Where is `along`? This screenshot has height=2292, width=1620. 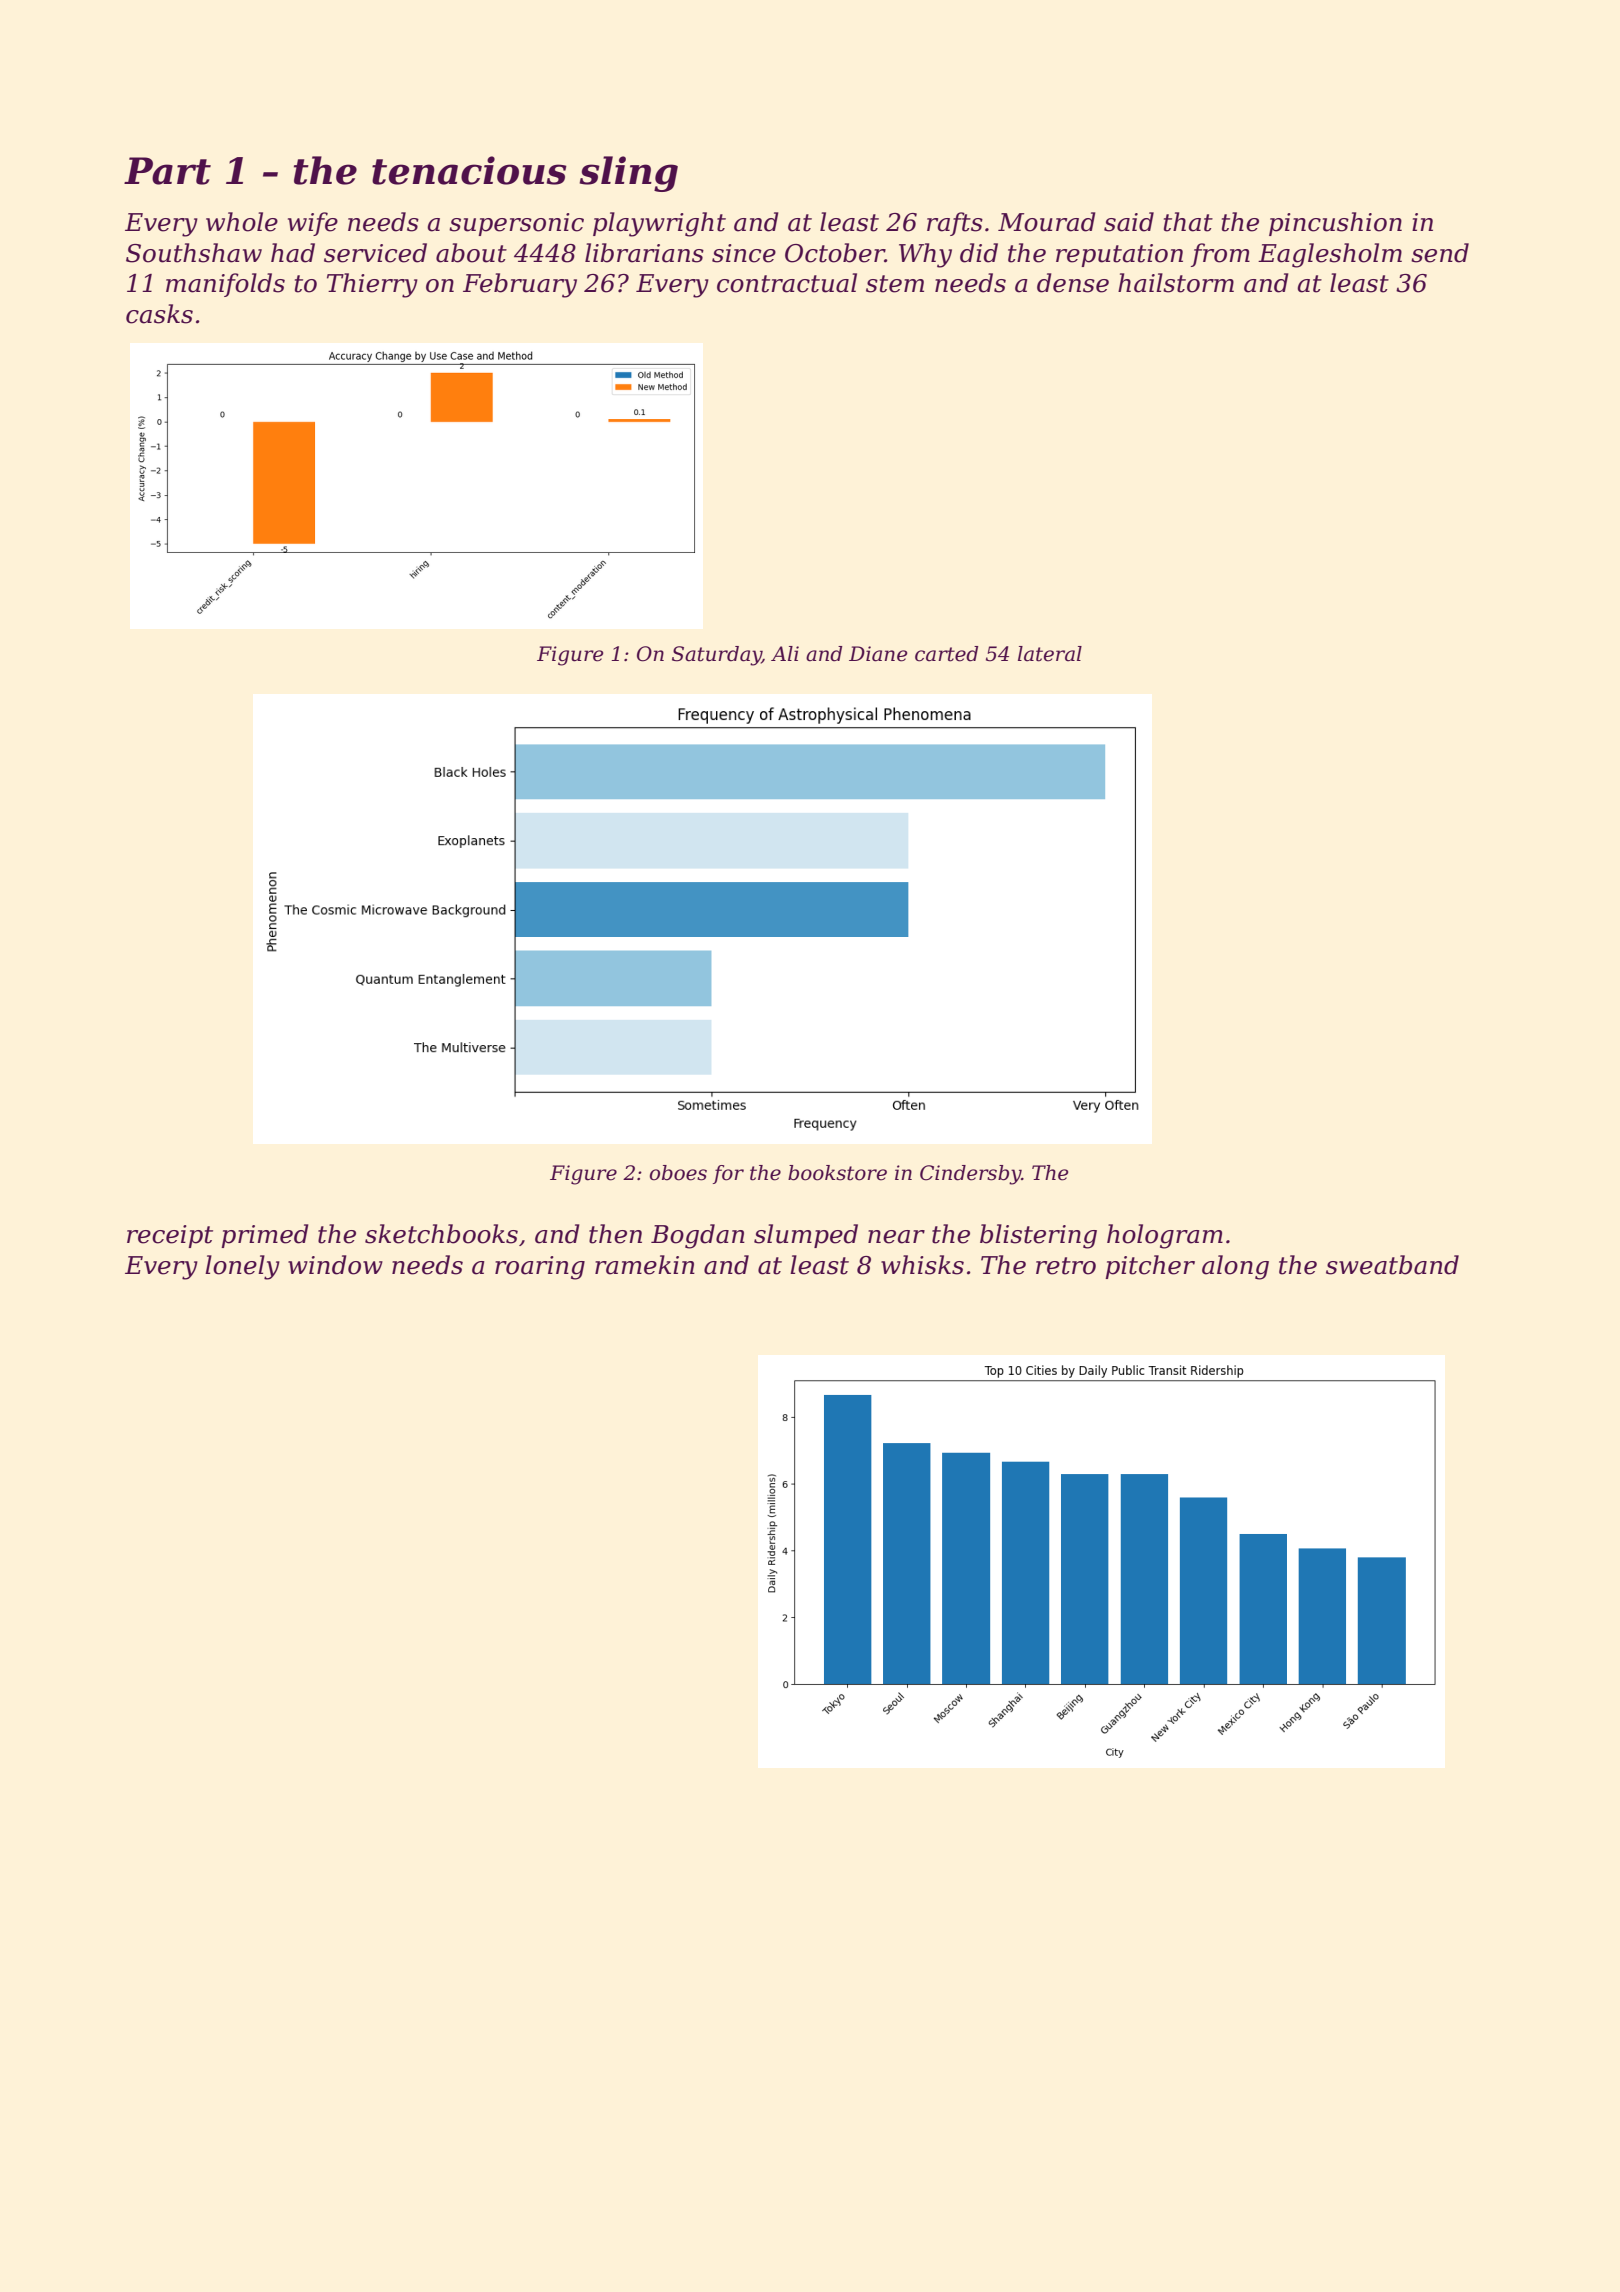
along is located at coordinates (1235, 1267).
